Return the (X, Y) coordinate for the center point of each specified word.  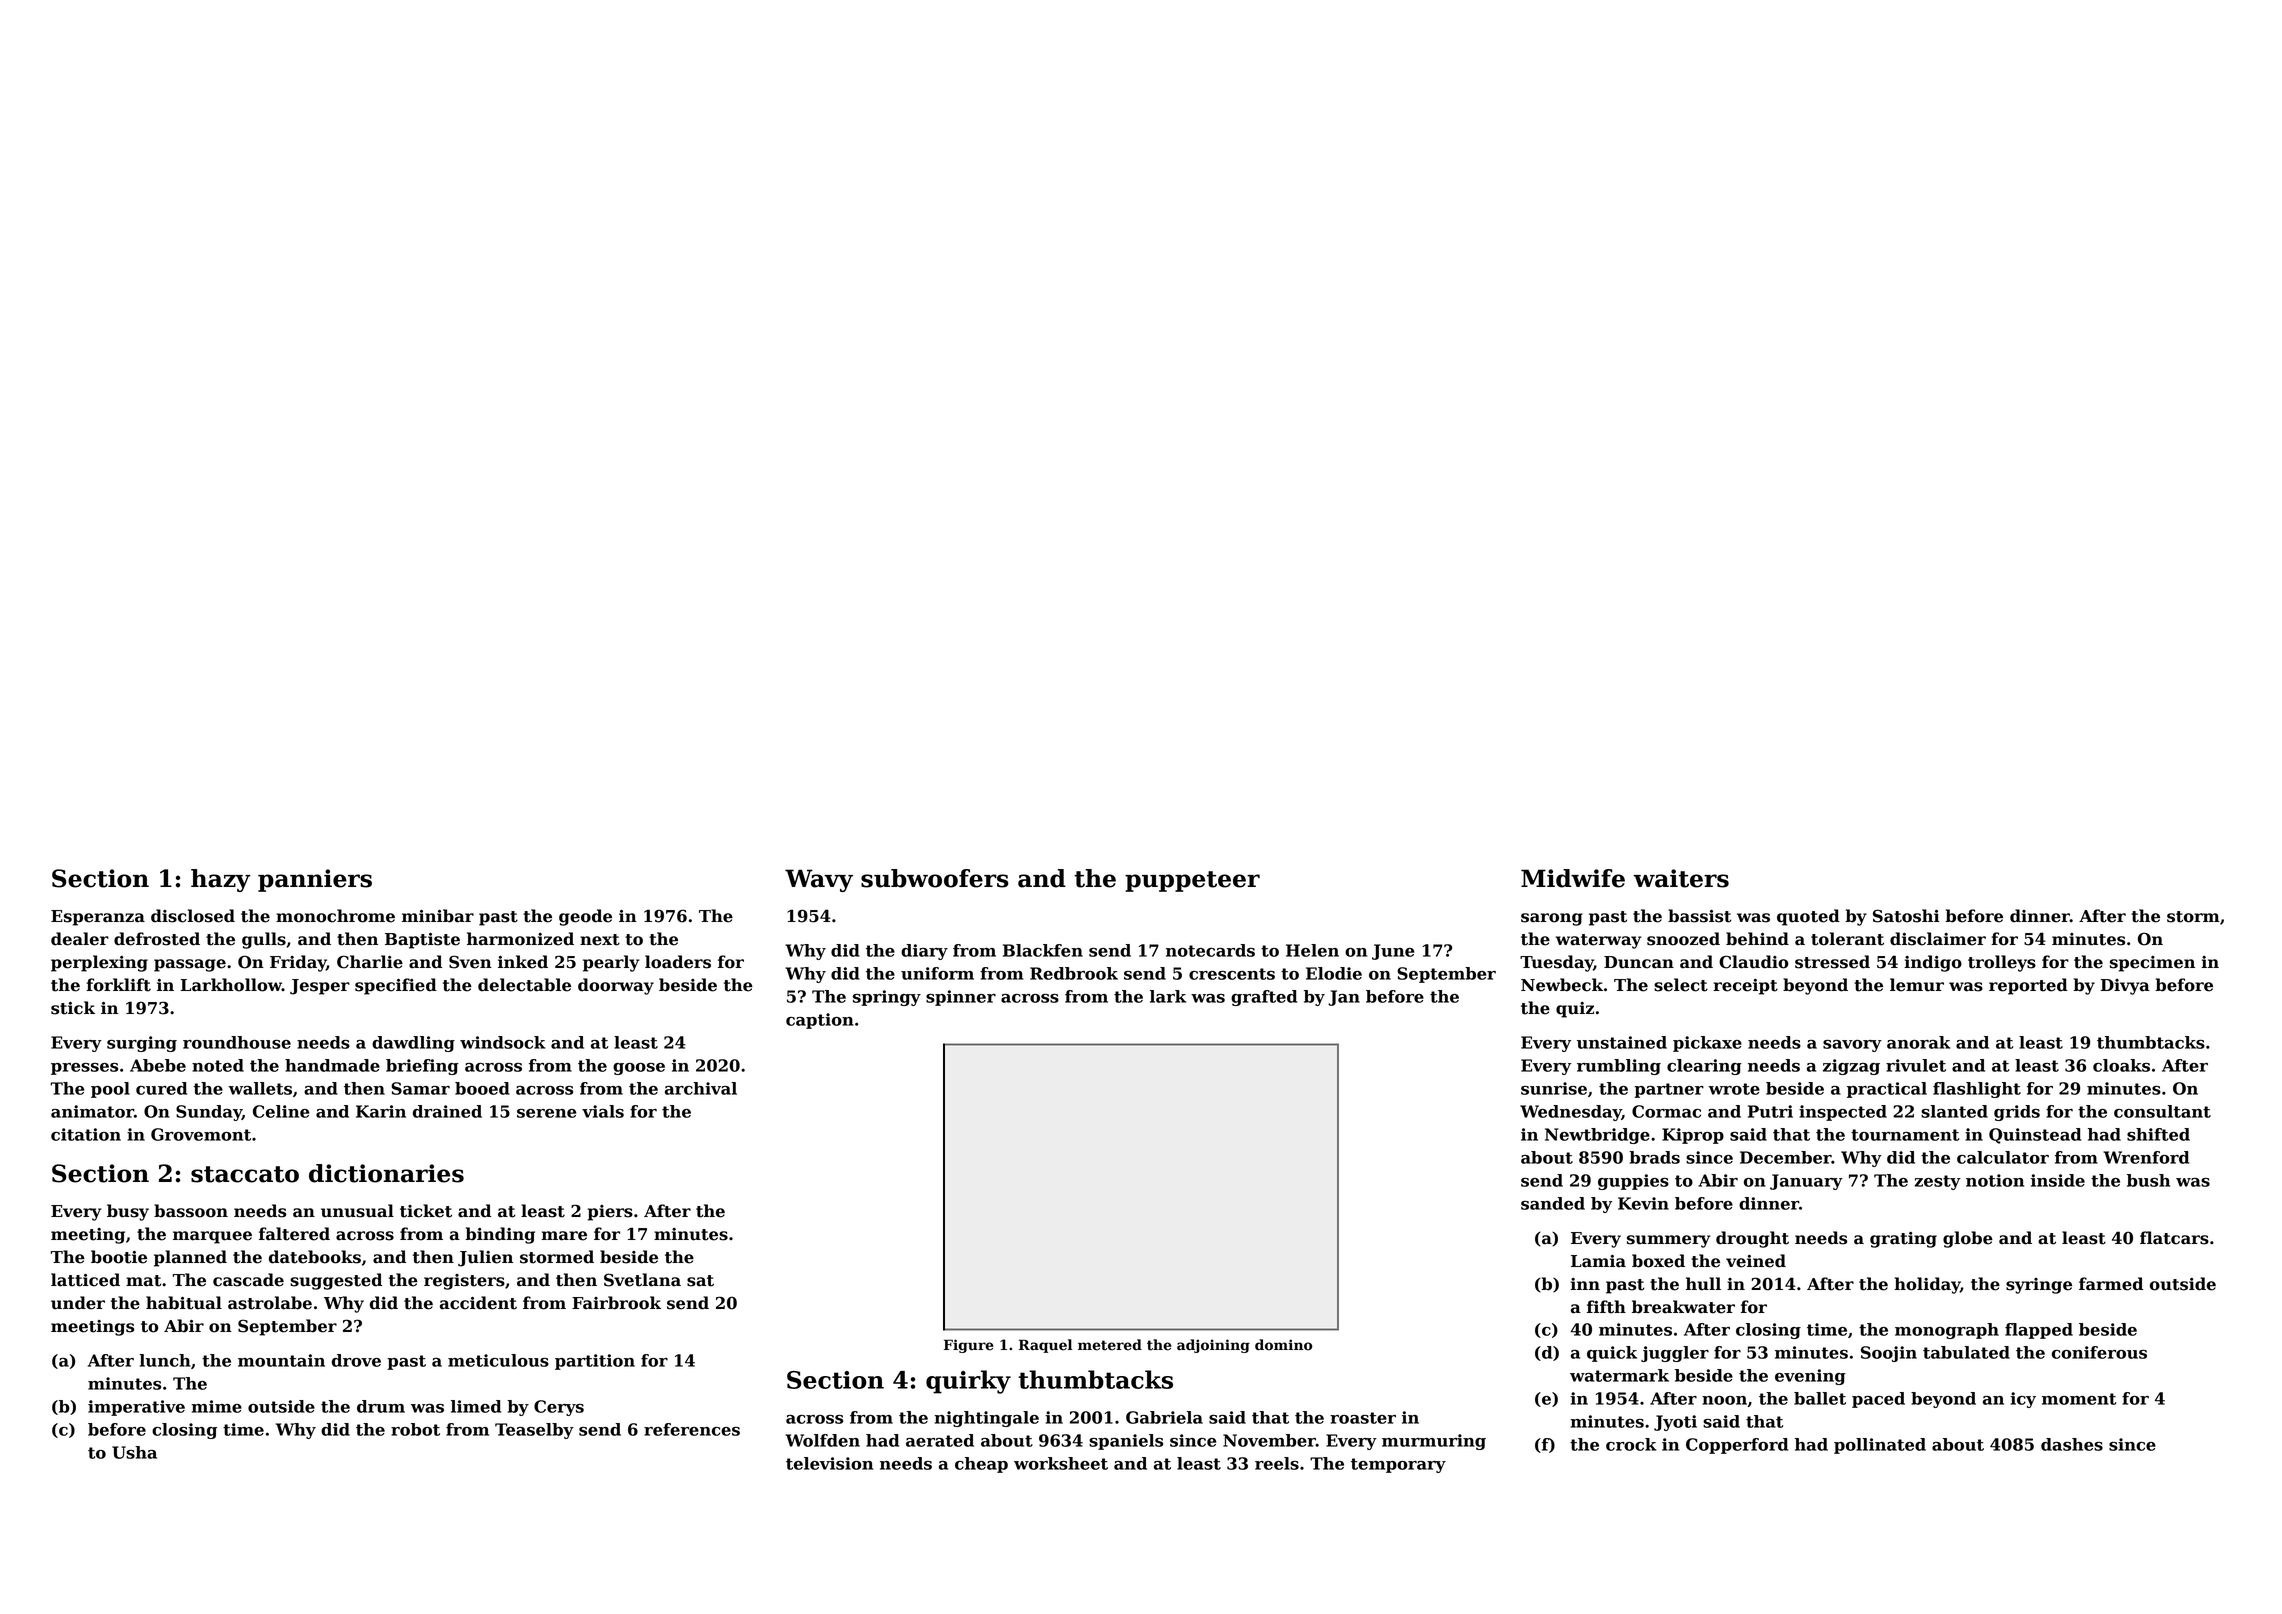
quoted (1808, 917)
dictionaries (386, 1173)
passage (190, 965)
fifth (1606, 1307)
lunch (165, 1360)
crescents (1232, 974)
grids (2017, 1113)
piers (610, 1213)
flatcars (2174, 1238)
